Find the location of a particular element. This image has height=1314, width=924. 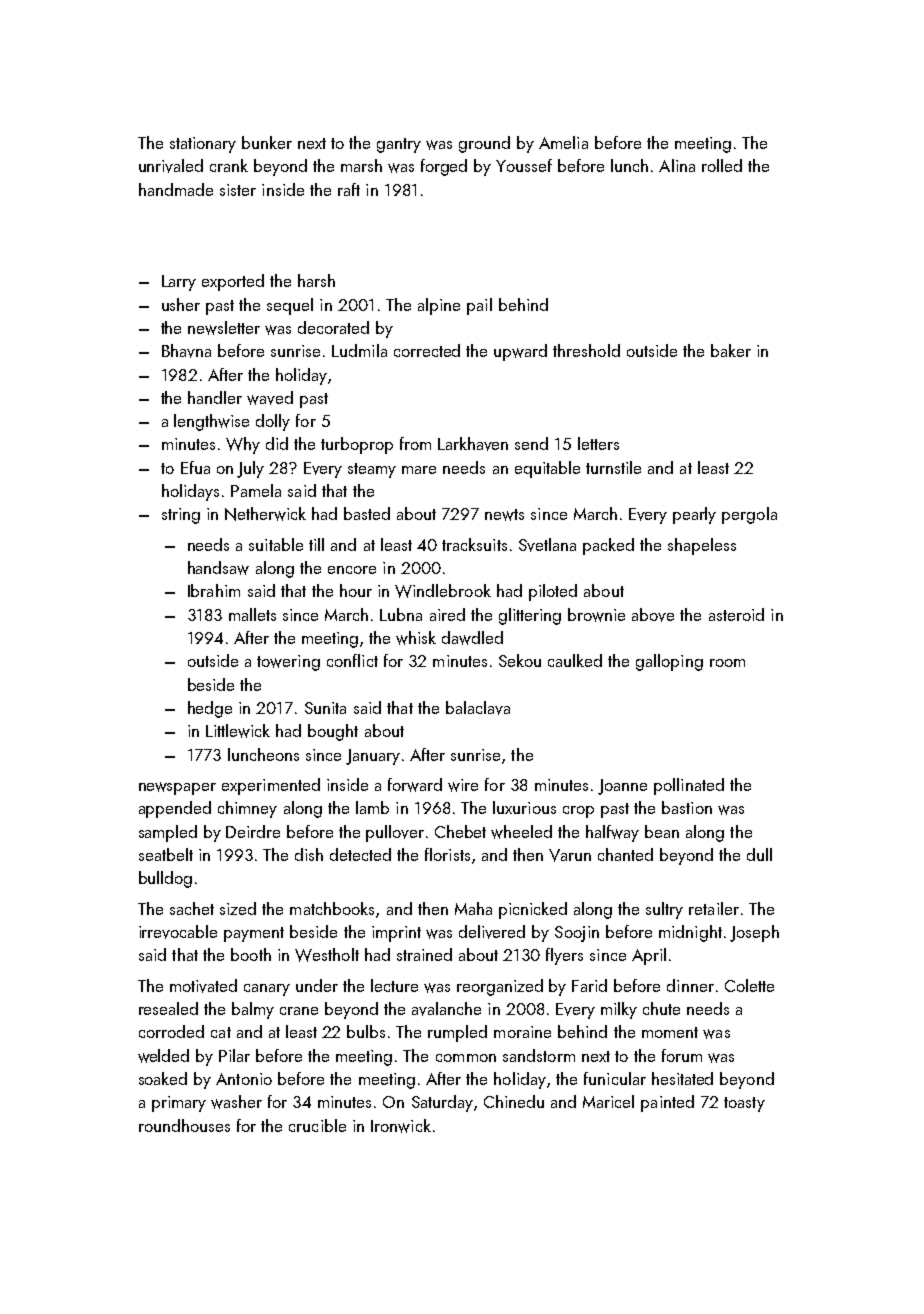

Ludmila is located at coordinates (359, 350).
